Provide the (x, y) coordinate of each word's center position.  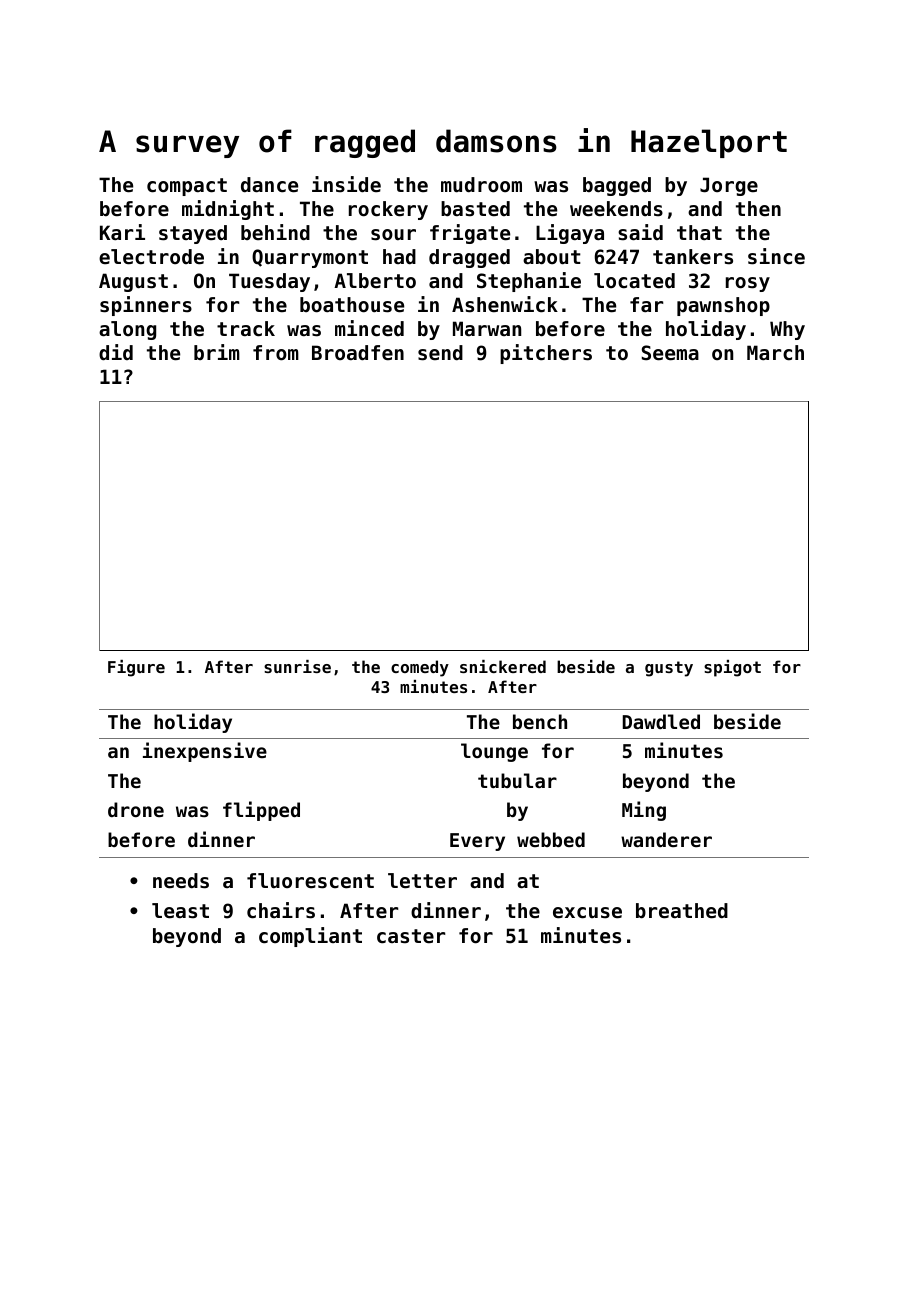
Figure (136, 668)
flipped (261, 811)
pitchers (546, 354)
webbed (551, 839)
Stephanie (529, 282)
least (180, 911)
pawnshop (723, 306)
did (116, 352)
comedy (420, 668)
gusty (669, 669)
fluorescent (310, 881)
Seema (670, 353)
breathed (682, 911)
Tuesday (269, 282)
